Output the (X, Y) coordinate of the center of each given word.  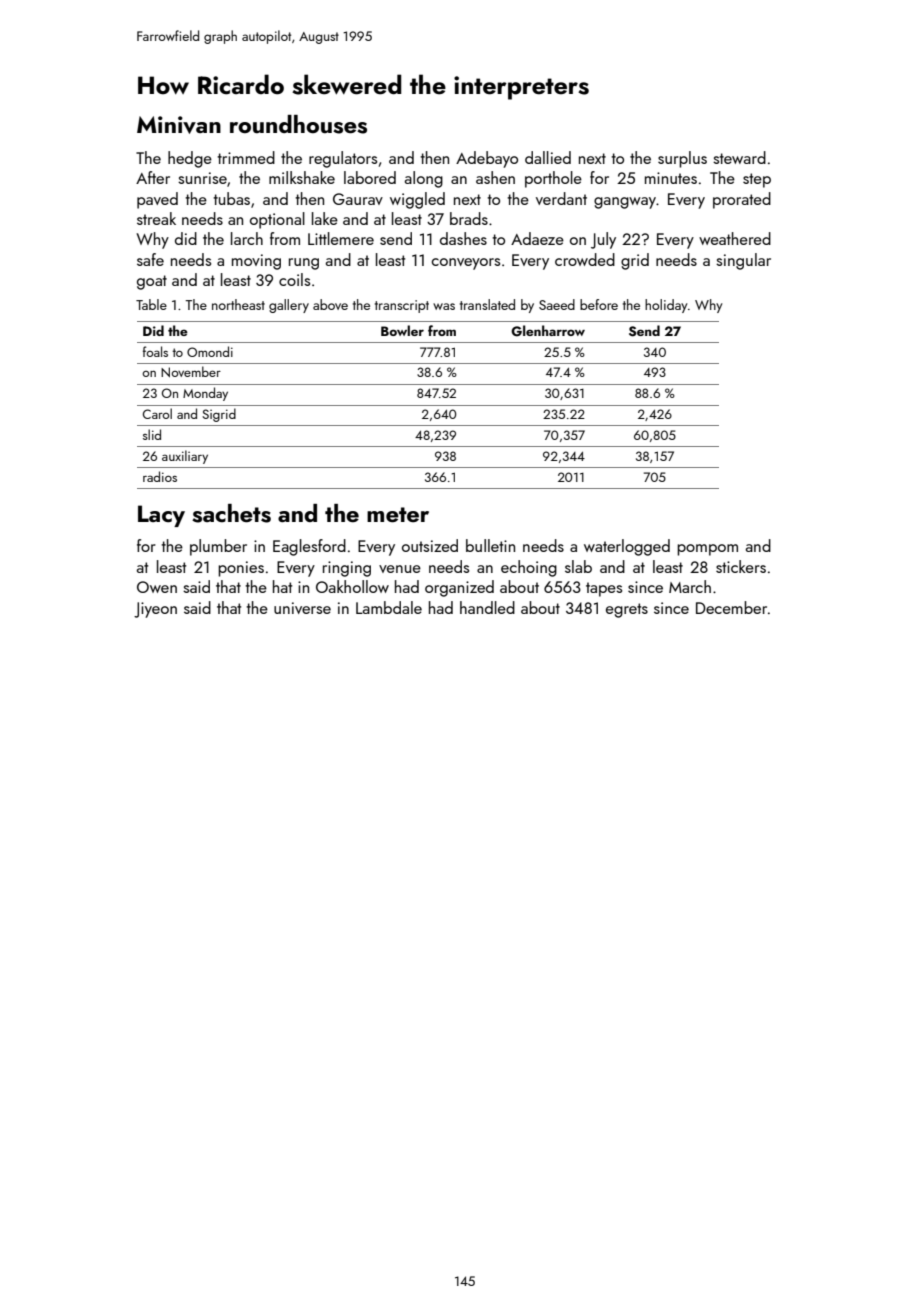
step (757, 180)
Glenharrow (548, 331)
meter (398, 514)
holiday (666, 306)
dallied (548, 157)
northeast (238, 304)
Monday (205, 394)
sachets (231, 513)
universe (302, 608)
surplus (682, 159)
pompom (707, 550)
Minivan (179, 125)
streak (156, 218)
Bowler (402, 330)
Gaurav (358, 199)
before (599, 304)
